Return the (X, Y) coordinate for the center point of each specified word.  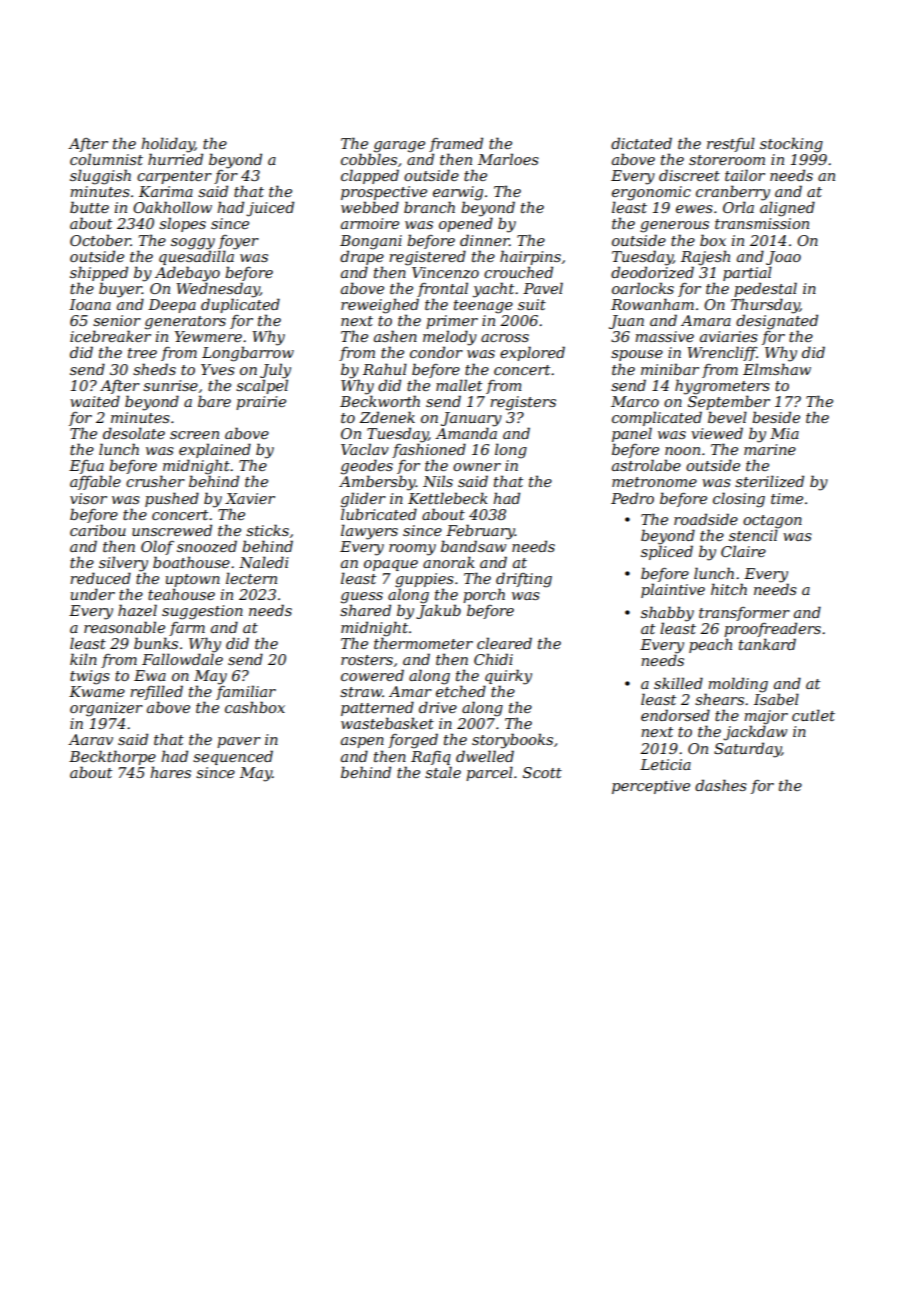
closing (739, 500)
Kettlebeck (448, 498)
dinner (484, 240)
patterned (377, 708)
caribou (98, 530)
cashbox (255, 707)
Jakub (438, 611)
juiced (270, 209)
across (505, 338)
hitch (729, 589)
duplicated (240, 305)
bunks (156, 643)
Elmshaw (777, 369)
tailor (745, 175)
